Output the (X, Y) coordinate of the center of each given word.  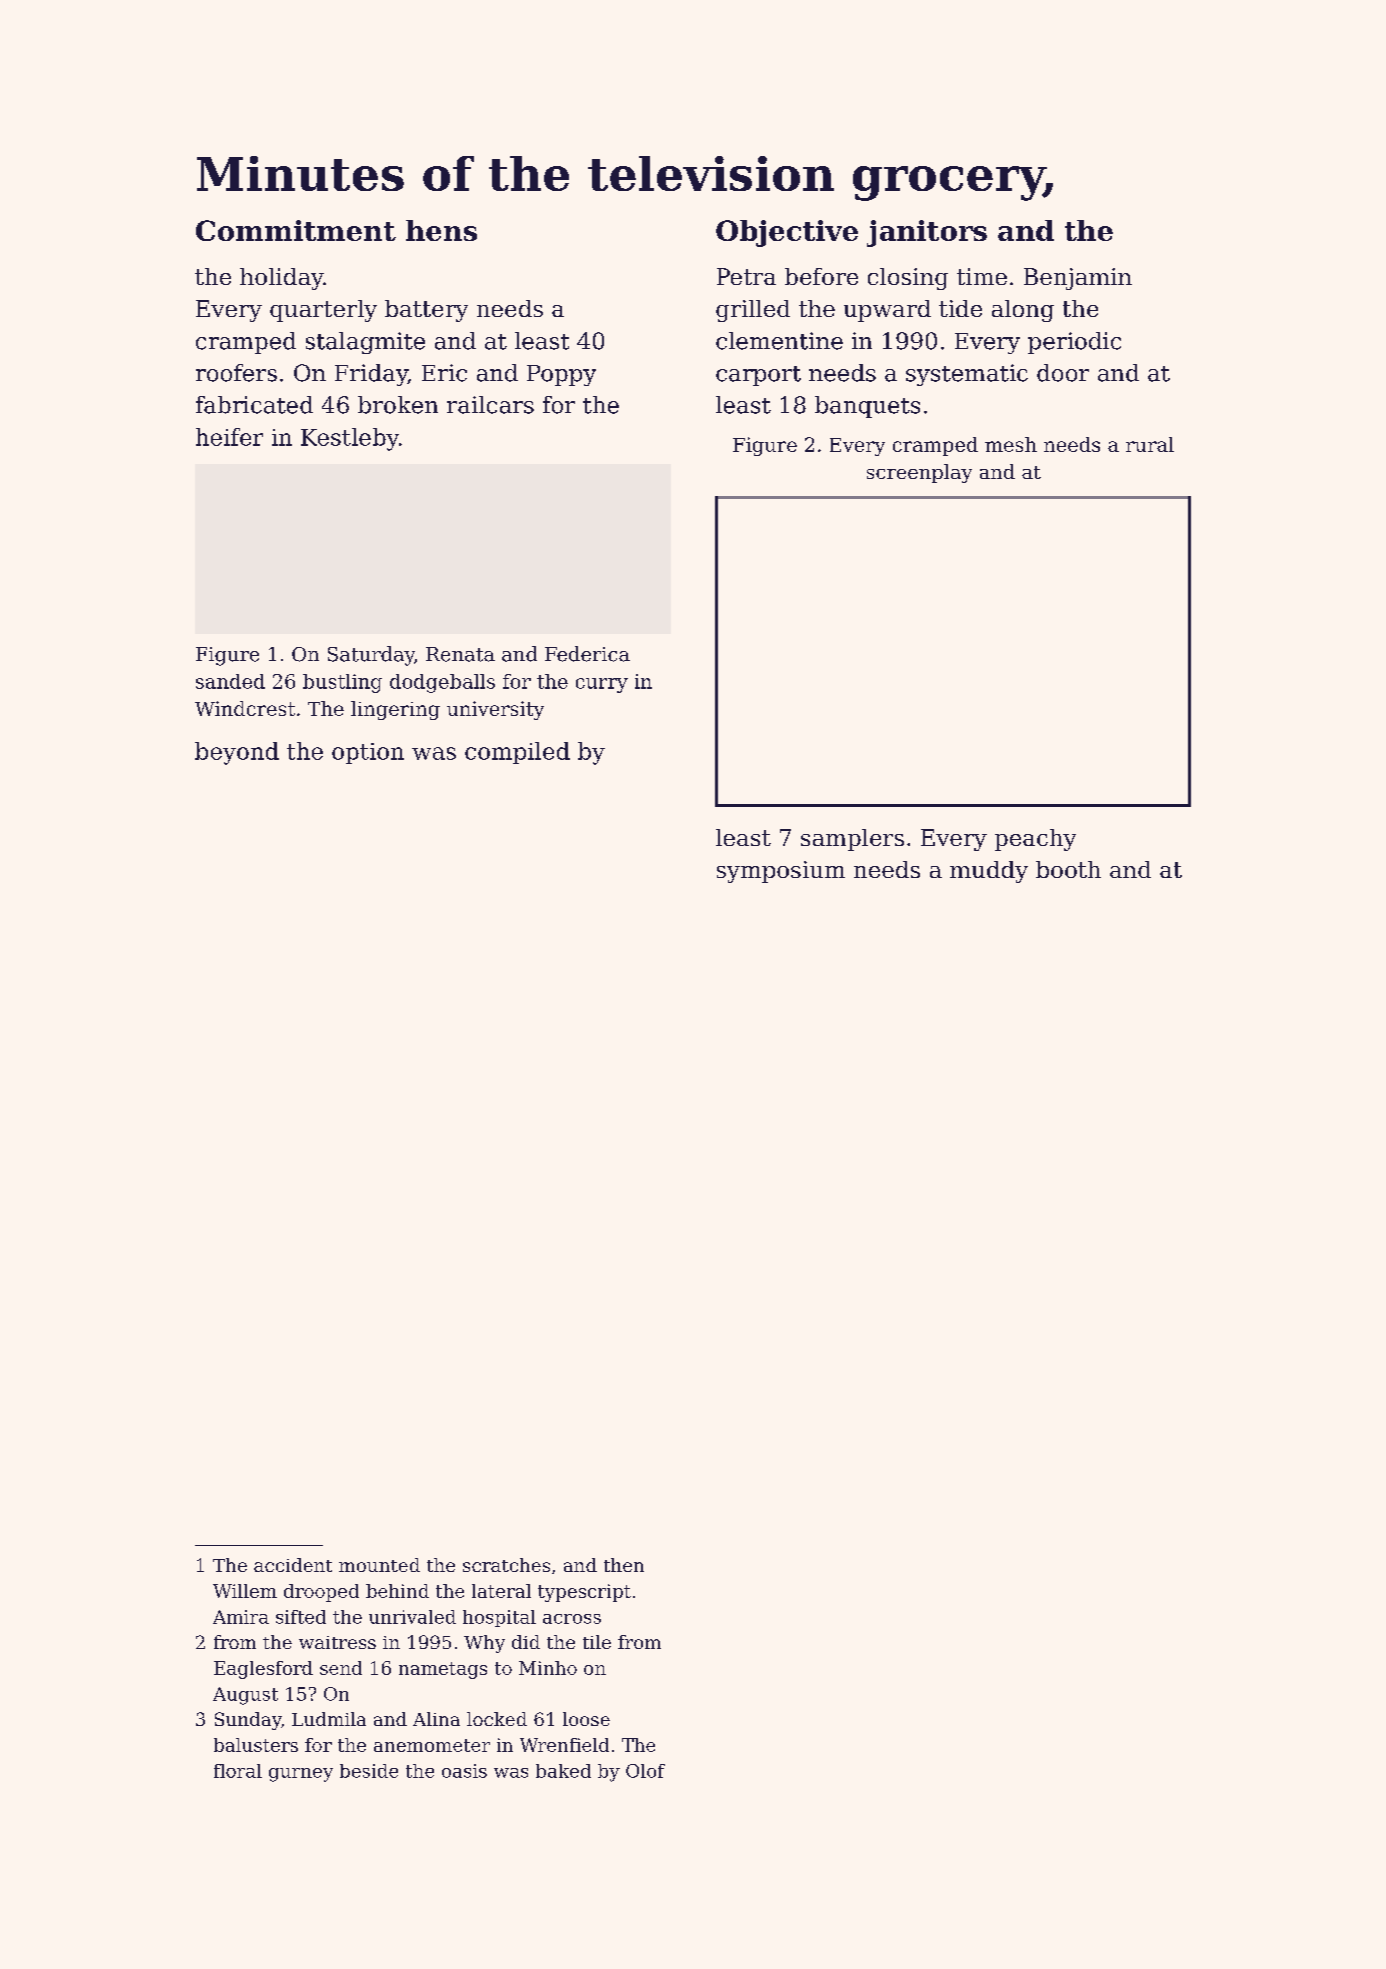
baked (563, 1771)
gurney (301, 1775)
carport (758, 376)
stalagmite (365, 343)
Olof (645, 1771)
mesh (1011, 444)
